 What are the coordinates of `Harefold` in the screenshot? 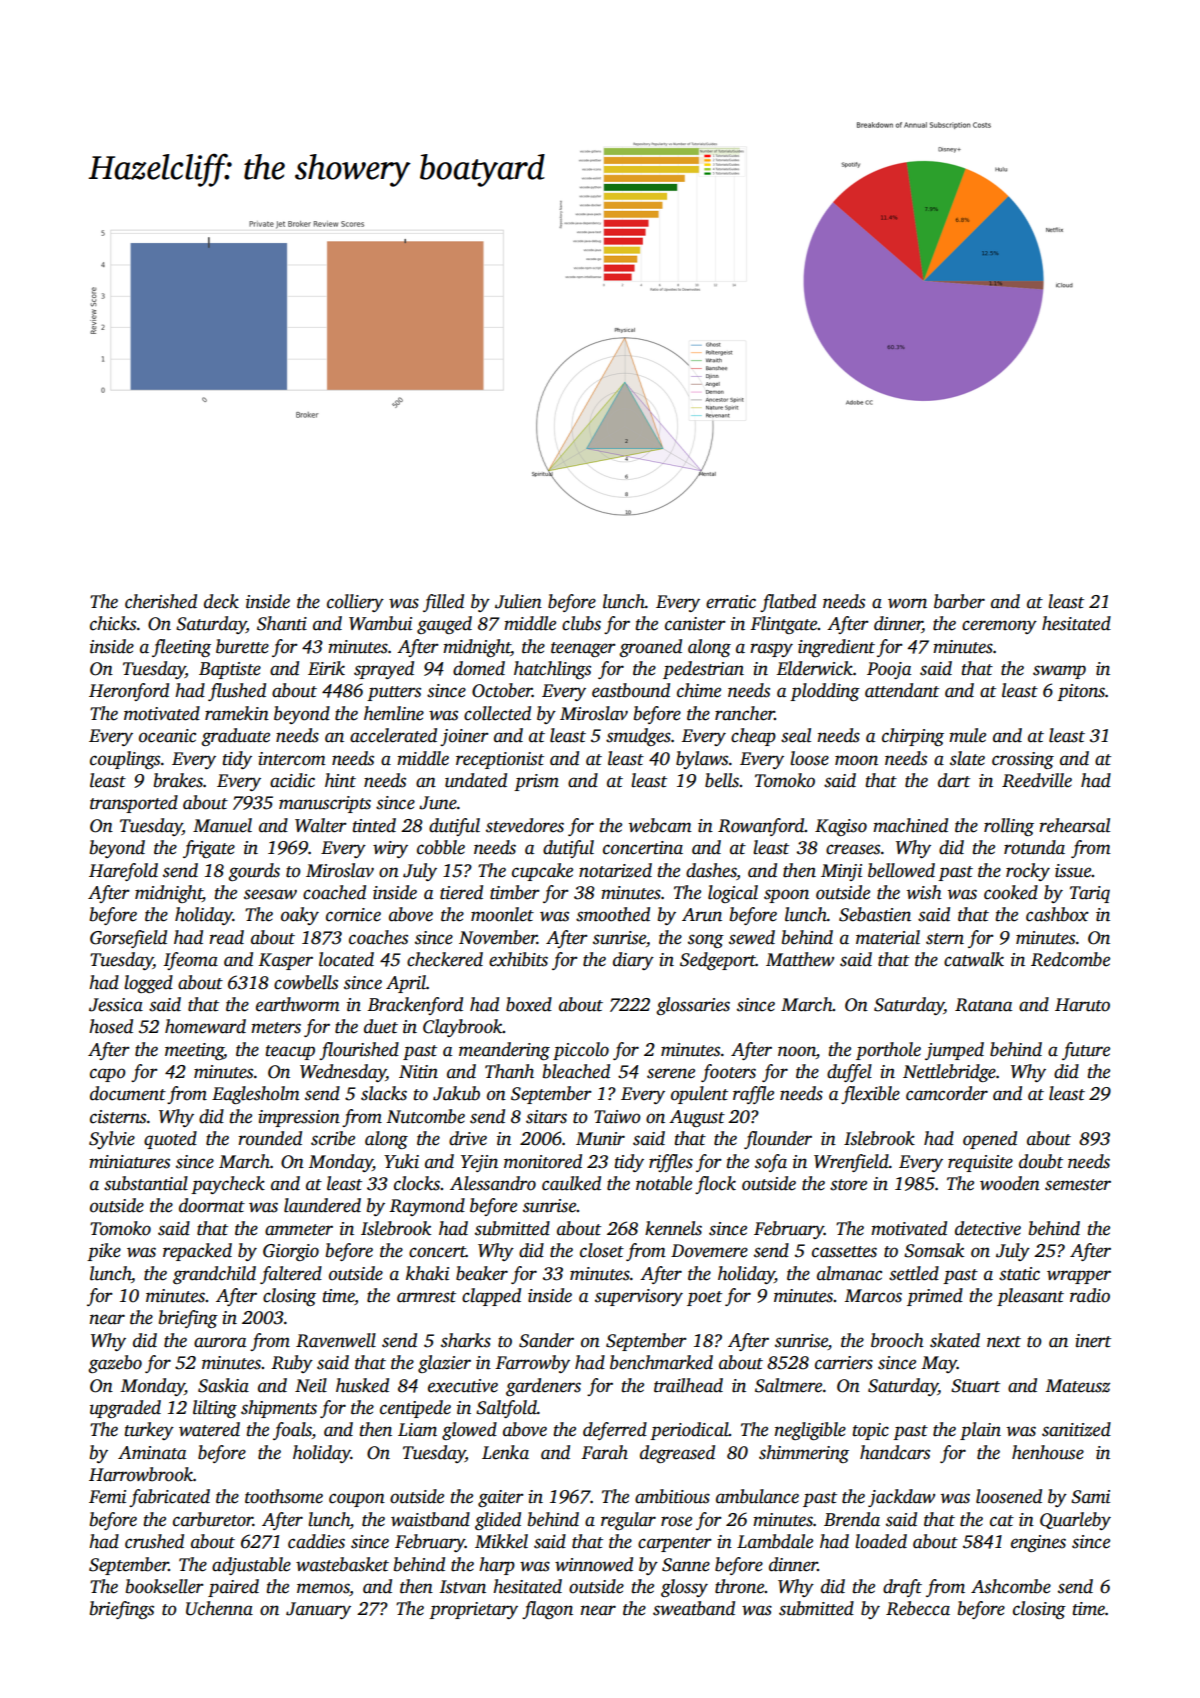 It's located at (123, 872).
